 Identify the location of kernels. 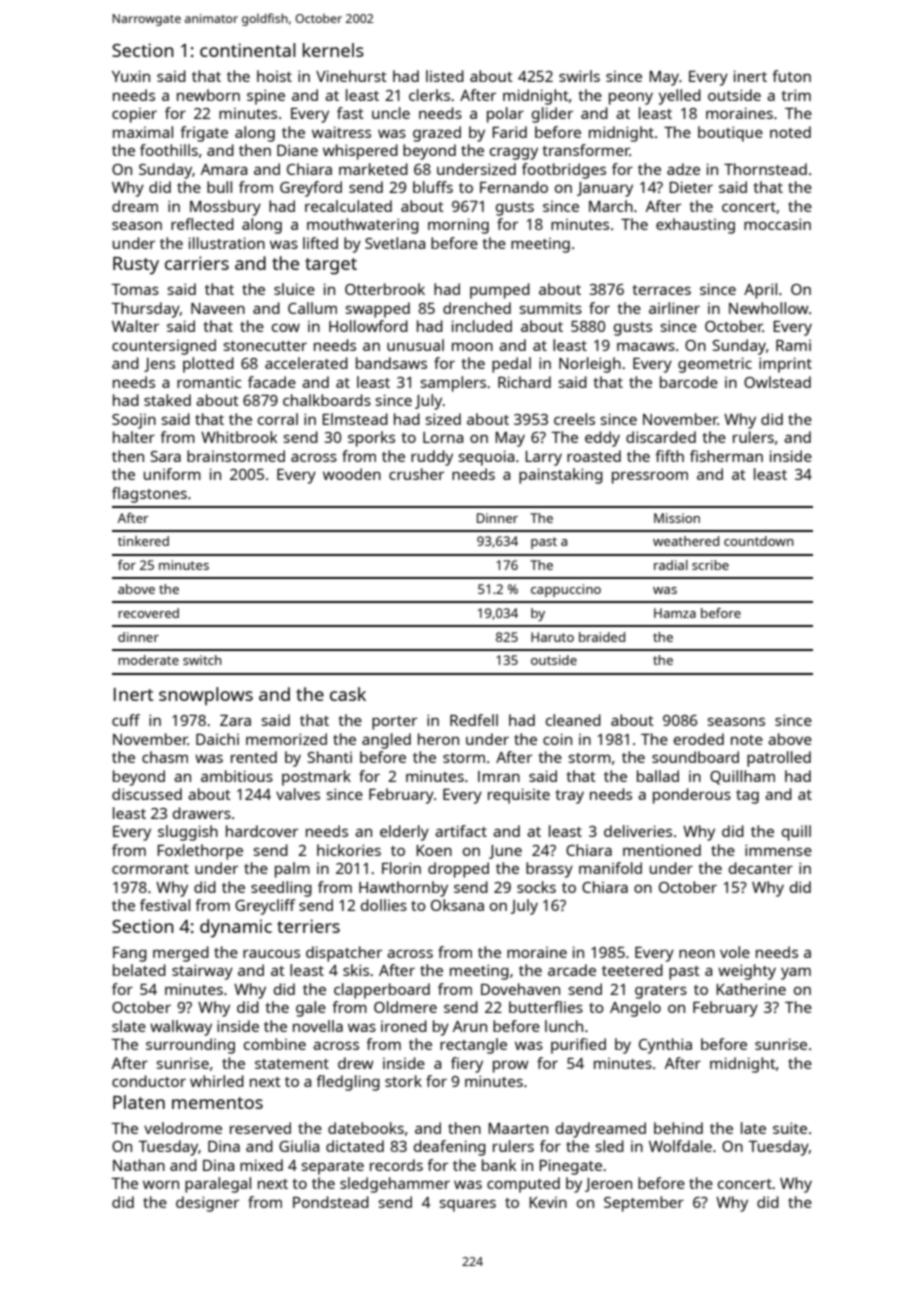
(333, 50).
